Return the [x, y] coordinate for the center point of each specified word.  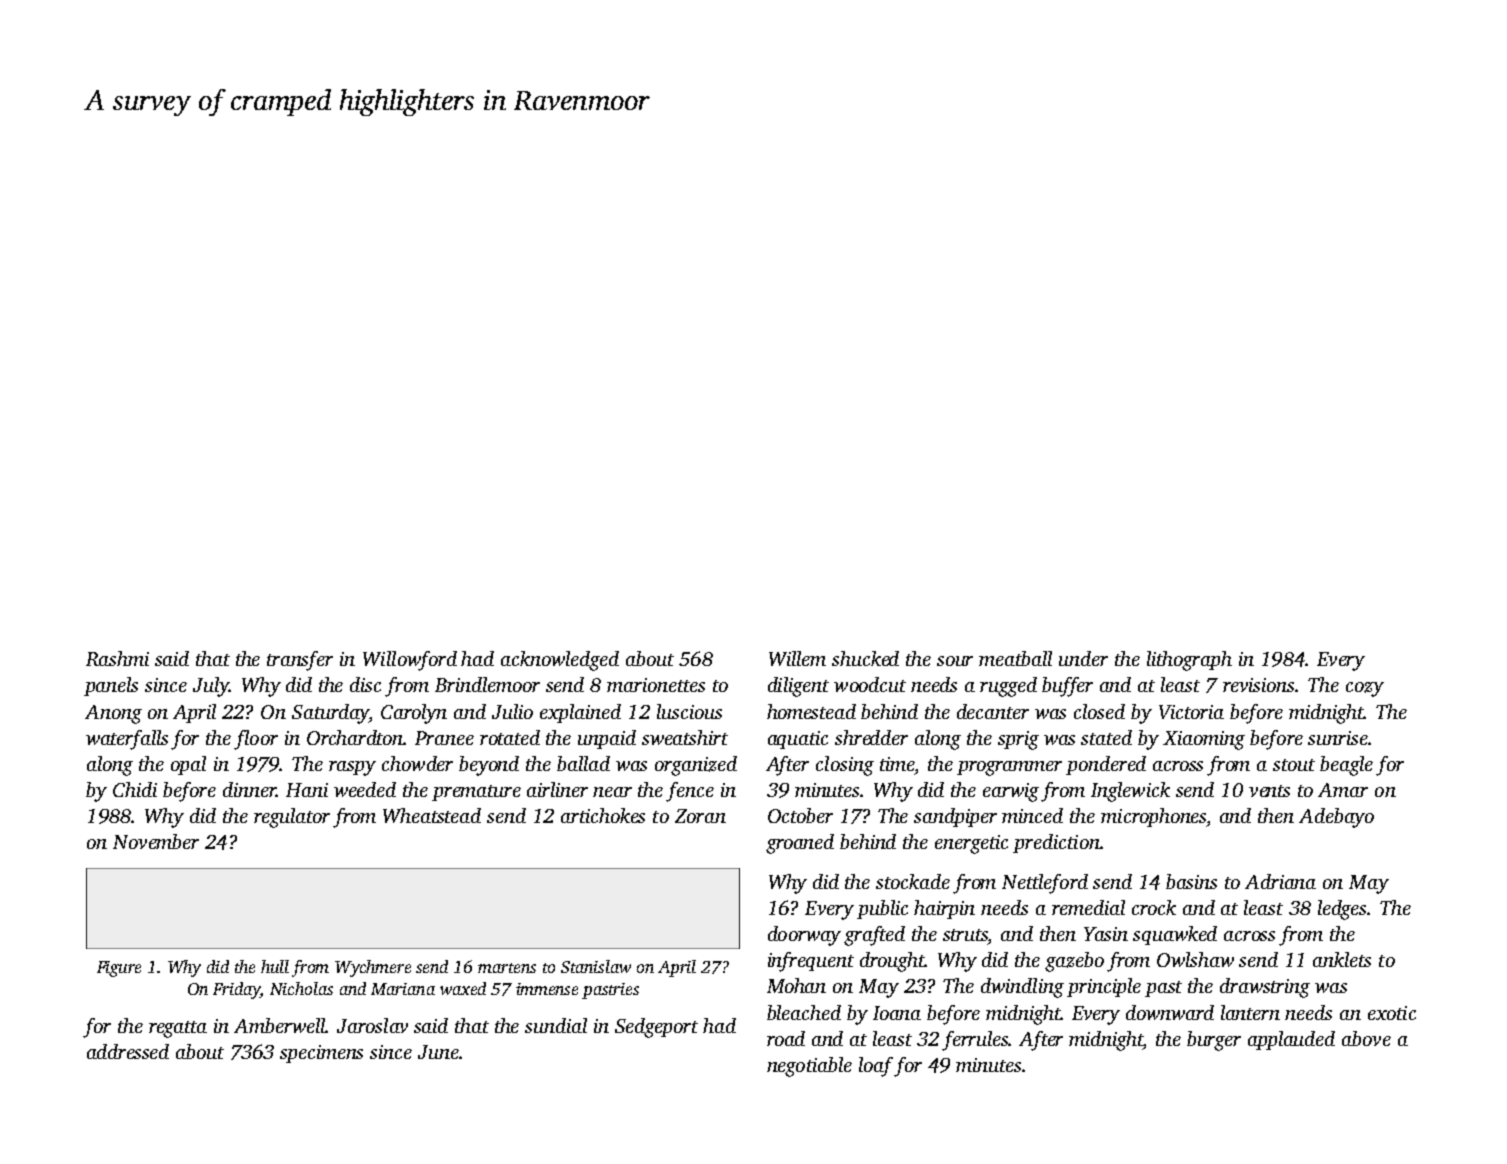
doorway [804, 936]
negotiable [809, 1067]
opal [188, 765]
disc [365, 684]
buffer [1067, 687]
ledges [1343, 910]
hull [275, 966]
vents [1269, 791]
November [156, 841]
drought [892, 962]
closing [845, 766]
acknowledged [560, 661]
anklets [1342, 959]
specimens [321, 1054]
